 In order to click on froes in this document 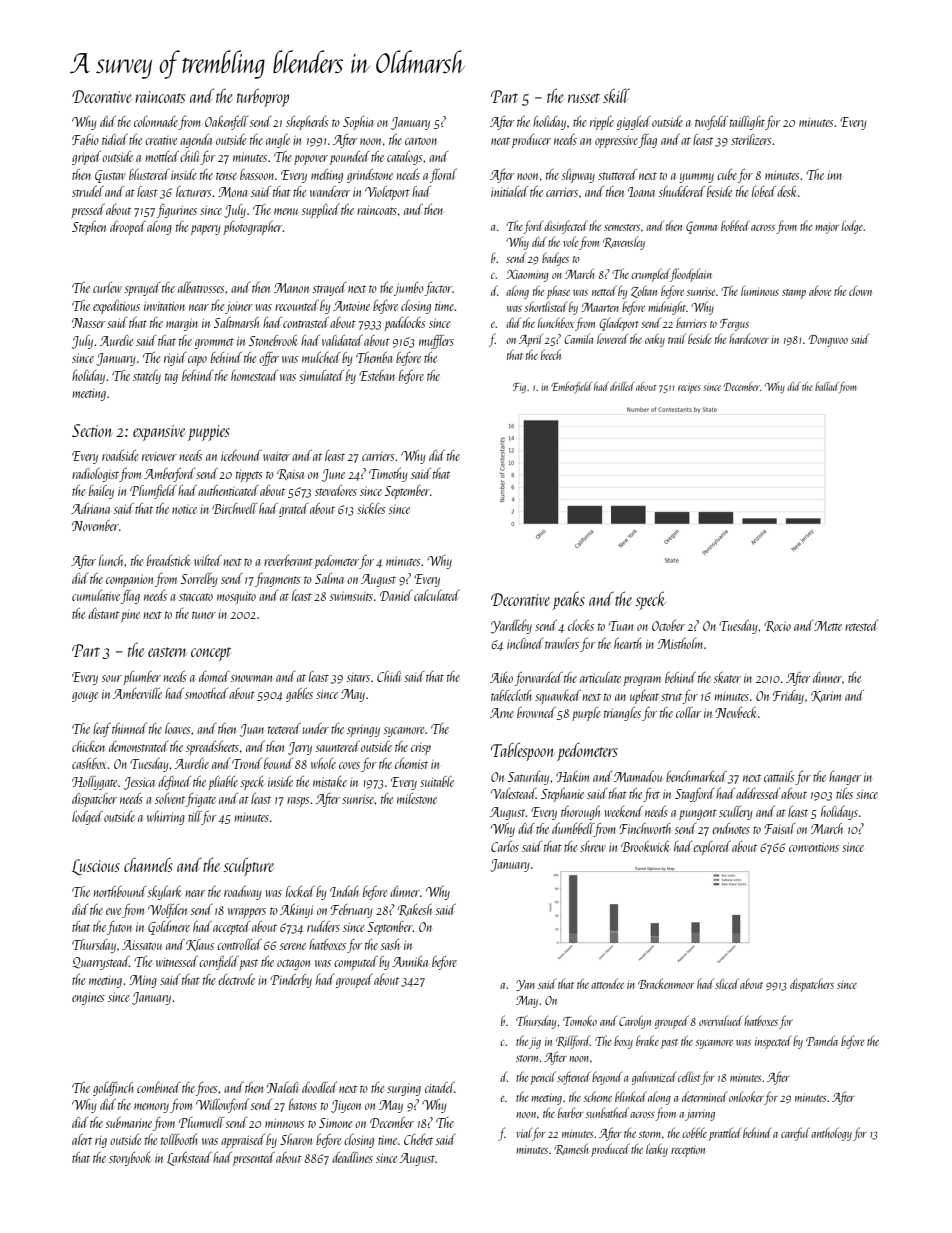, I will do `click(207, 1089)`.
